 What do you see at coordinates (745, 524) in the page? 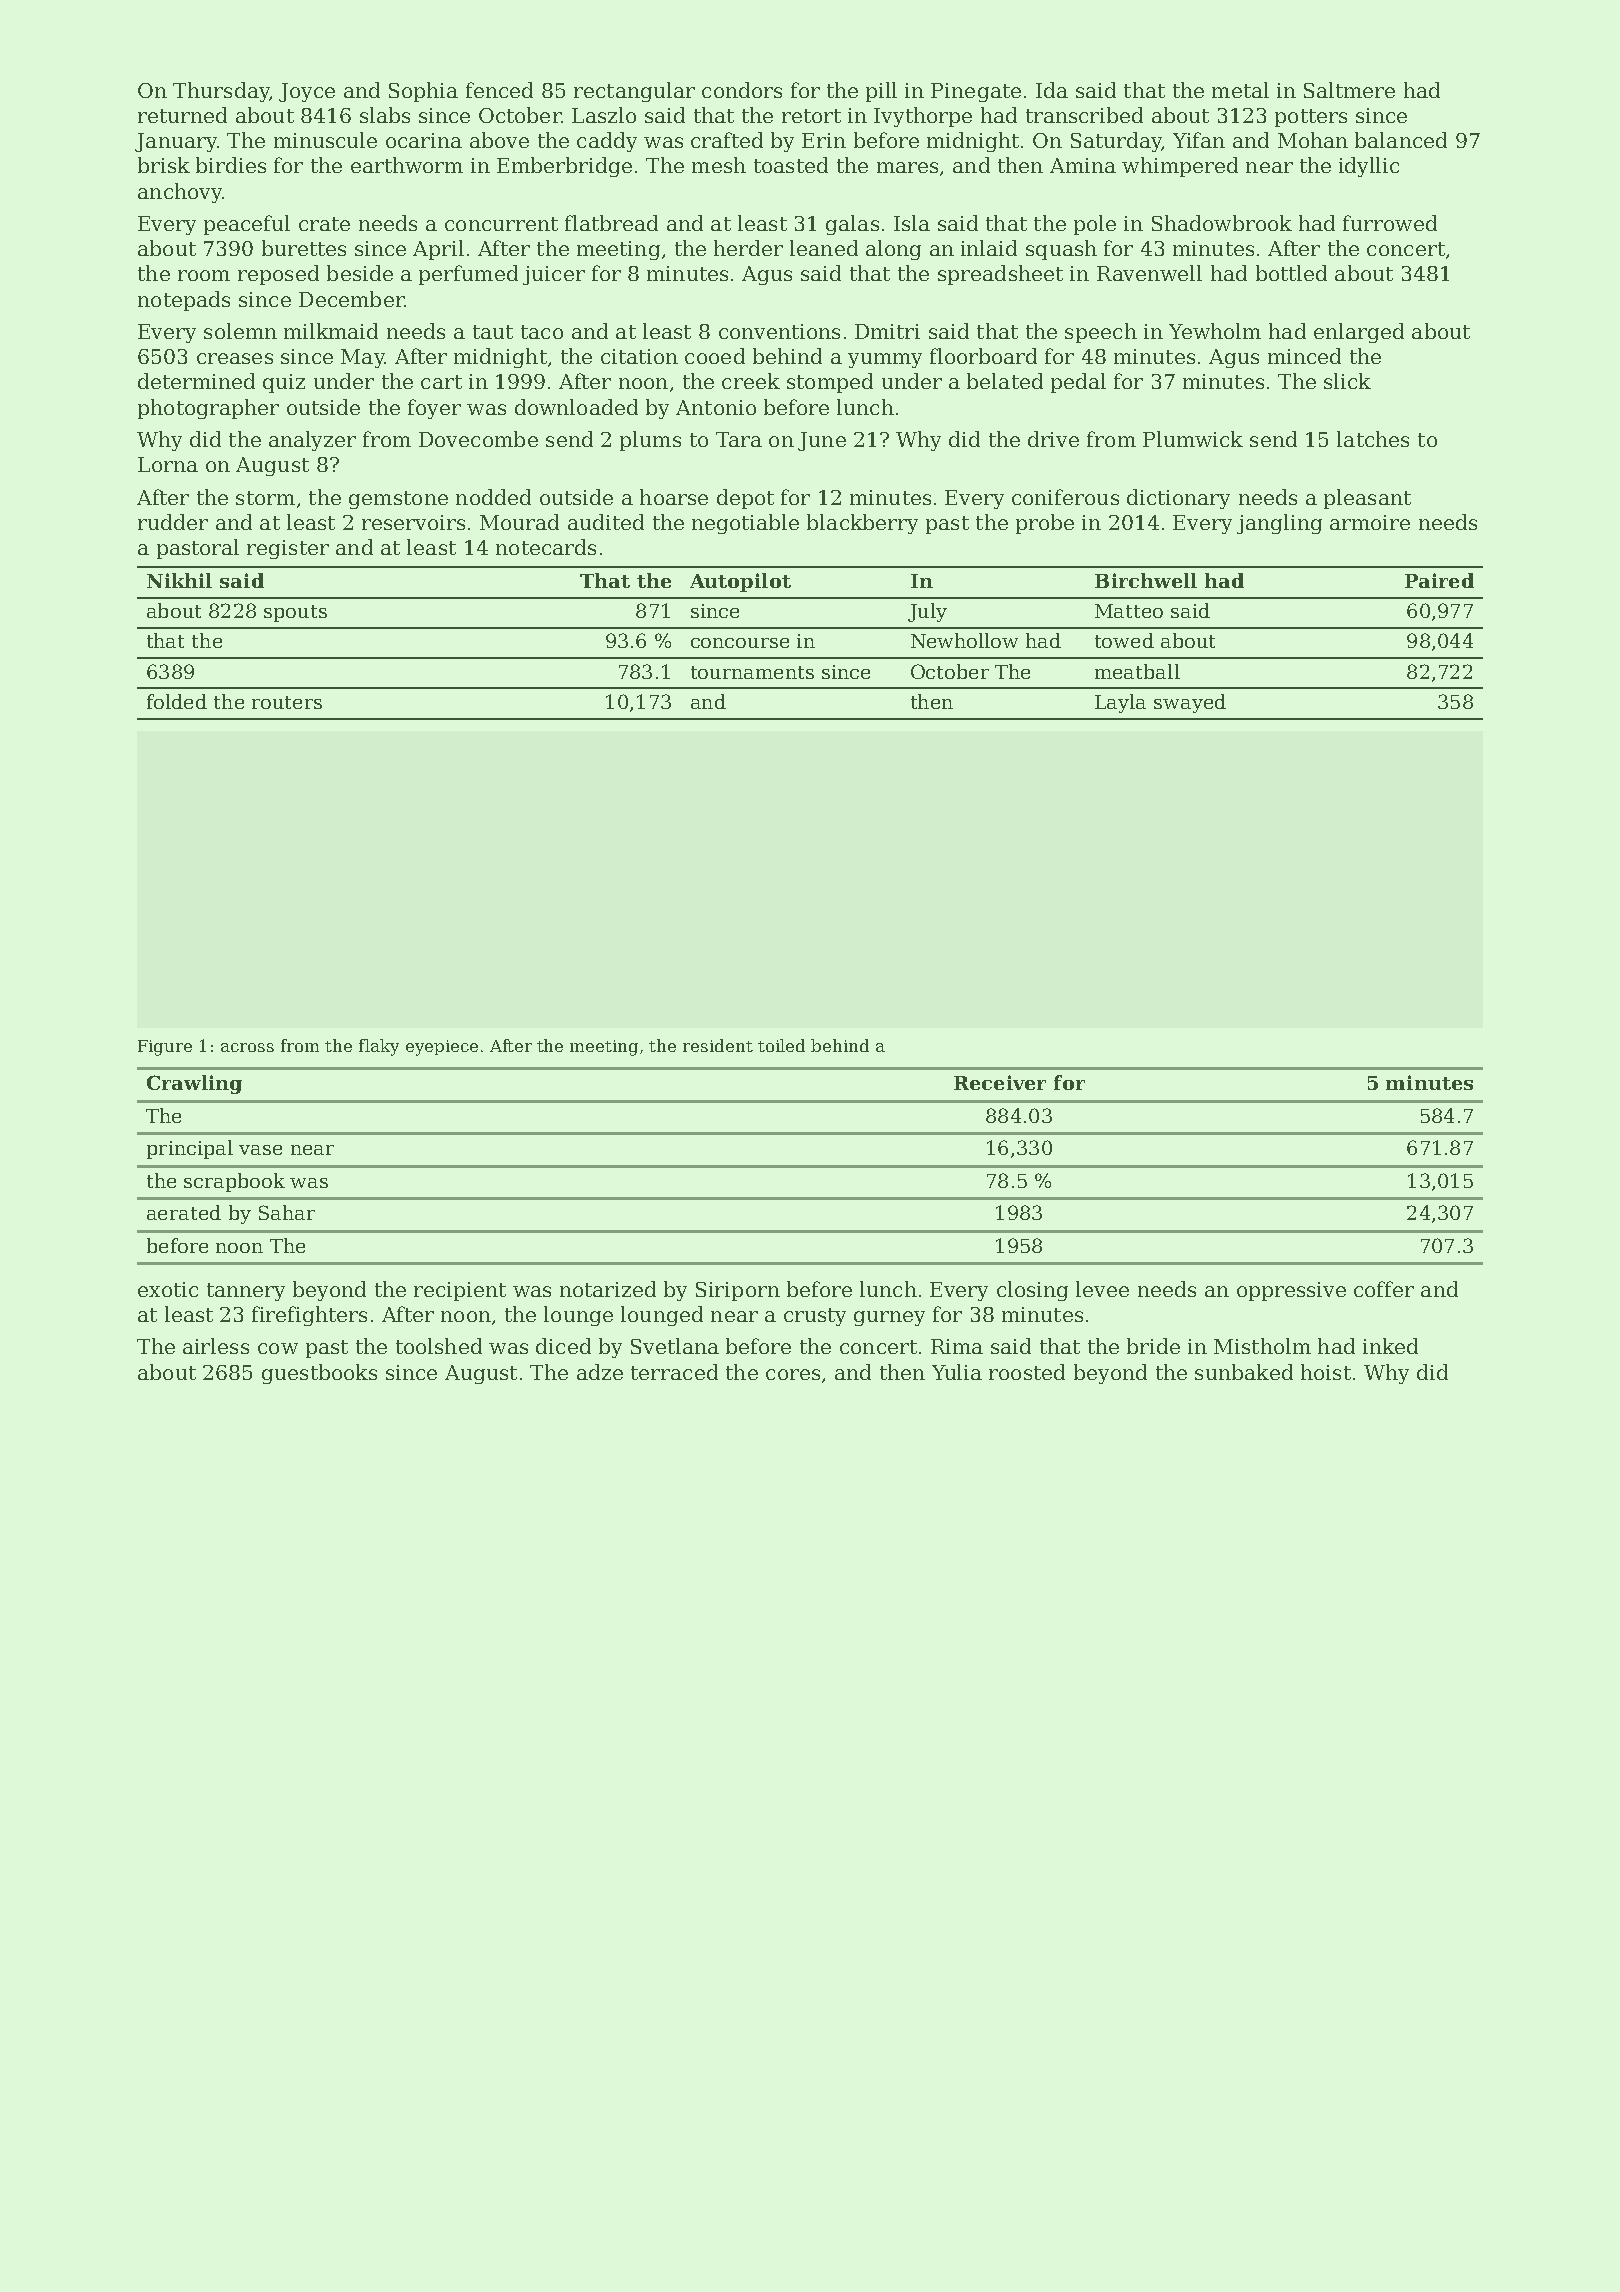
I see `negotiable` at bounding box center [745, 524].
